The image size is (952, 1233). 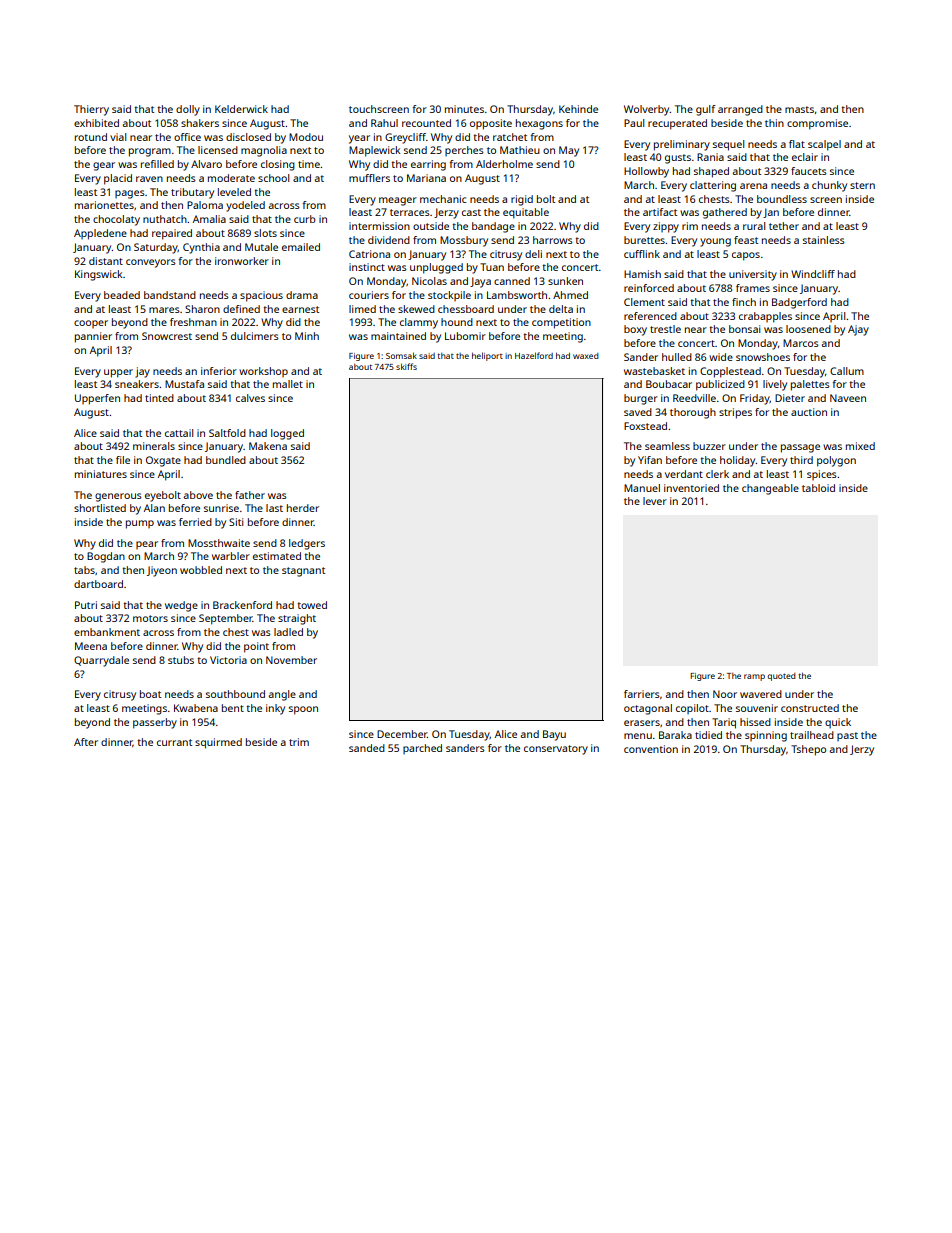 What do you see at coordinates (188, 110) in the screenshot?
I see `dolly` at bounding box center [188, 110].
